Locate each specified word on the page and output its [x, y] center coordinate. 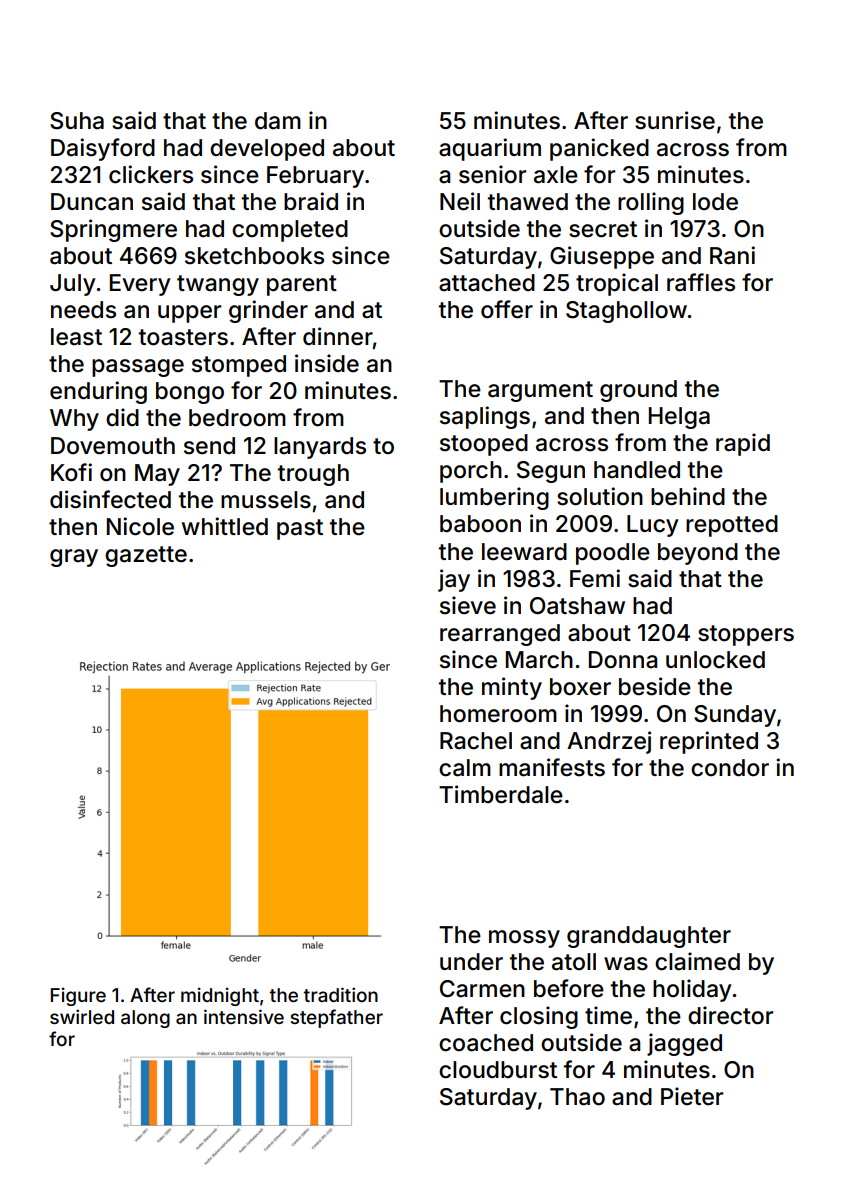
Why [74, 420]
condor [730, 768]
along [145, 1019]
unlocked [715, 660]
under [471, 962]
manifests [552, 767]
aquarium [490, 149]
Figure [78, 997]
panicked [599, 149]
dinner [338, 336]
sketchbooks [254, 256]
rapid [743, 444]
